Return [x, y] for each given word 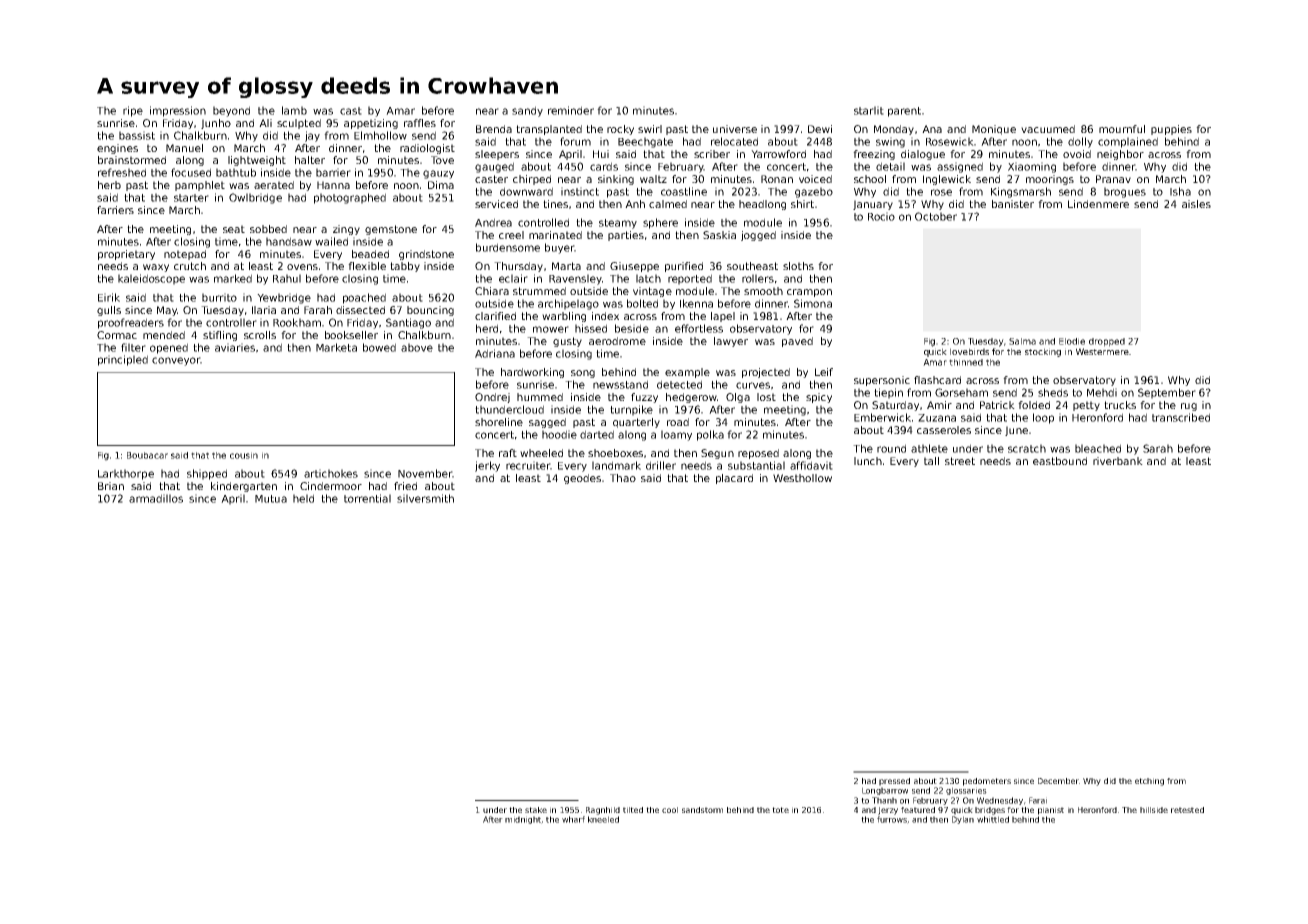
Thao [623, 478]
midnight [523, 820]
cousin [244, 455]
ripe [133, 111]
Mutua [271, 499]
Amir [939, 405]
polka [710, 435]
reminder [571, 110]
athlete [929, 448]
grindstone [426, 255]
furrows [892, 819]
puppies [1171, 130]
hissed [591, 328]
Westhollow [802, 478]
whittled [993, 819]
